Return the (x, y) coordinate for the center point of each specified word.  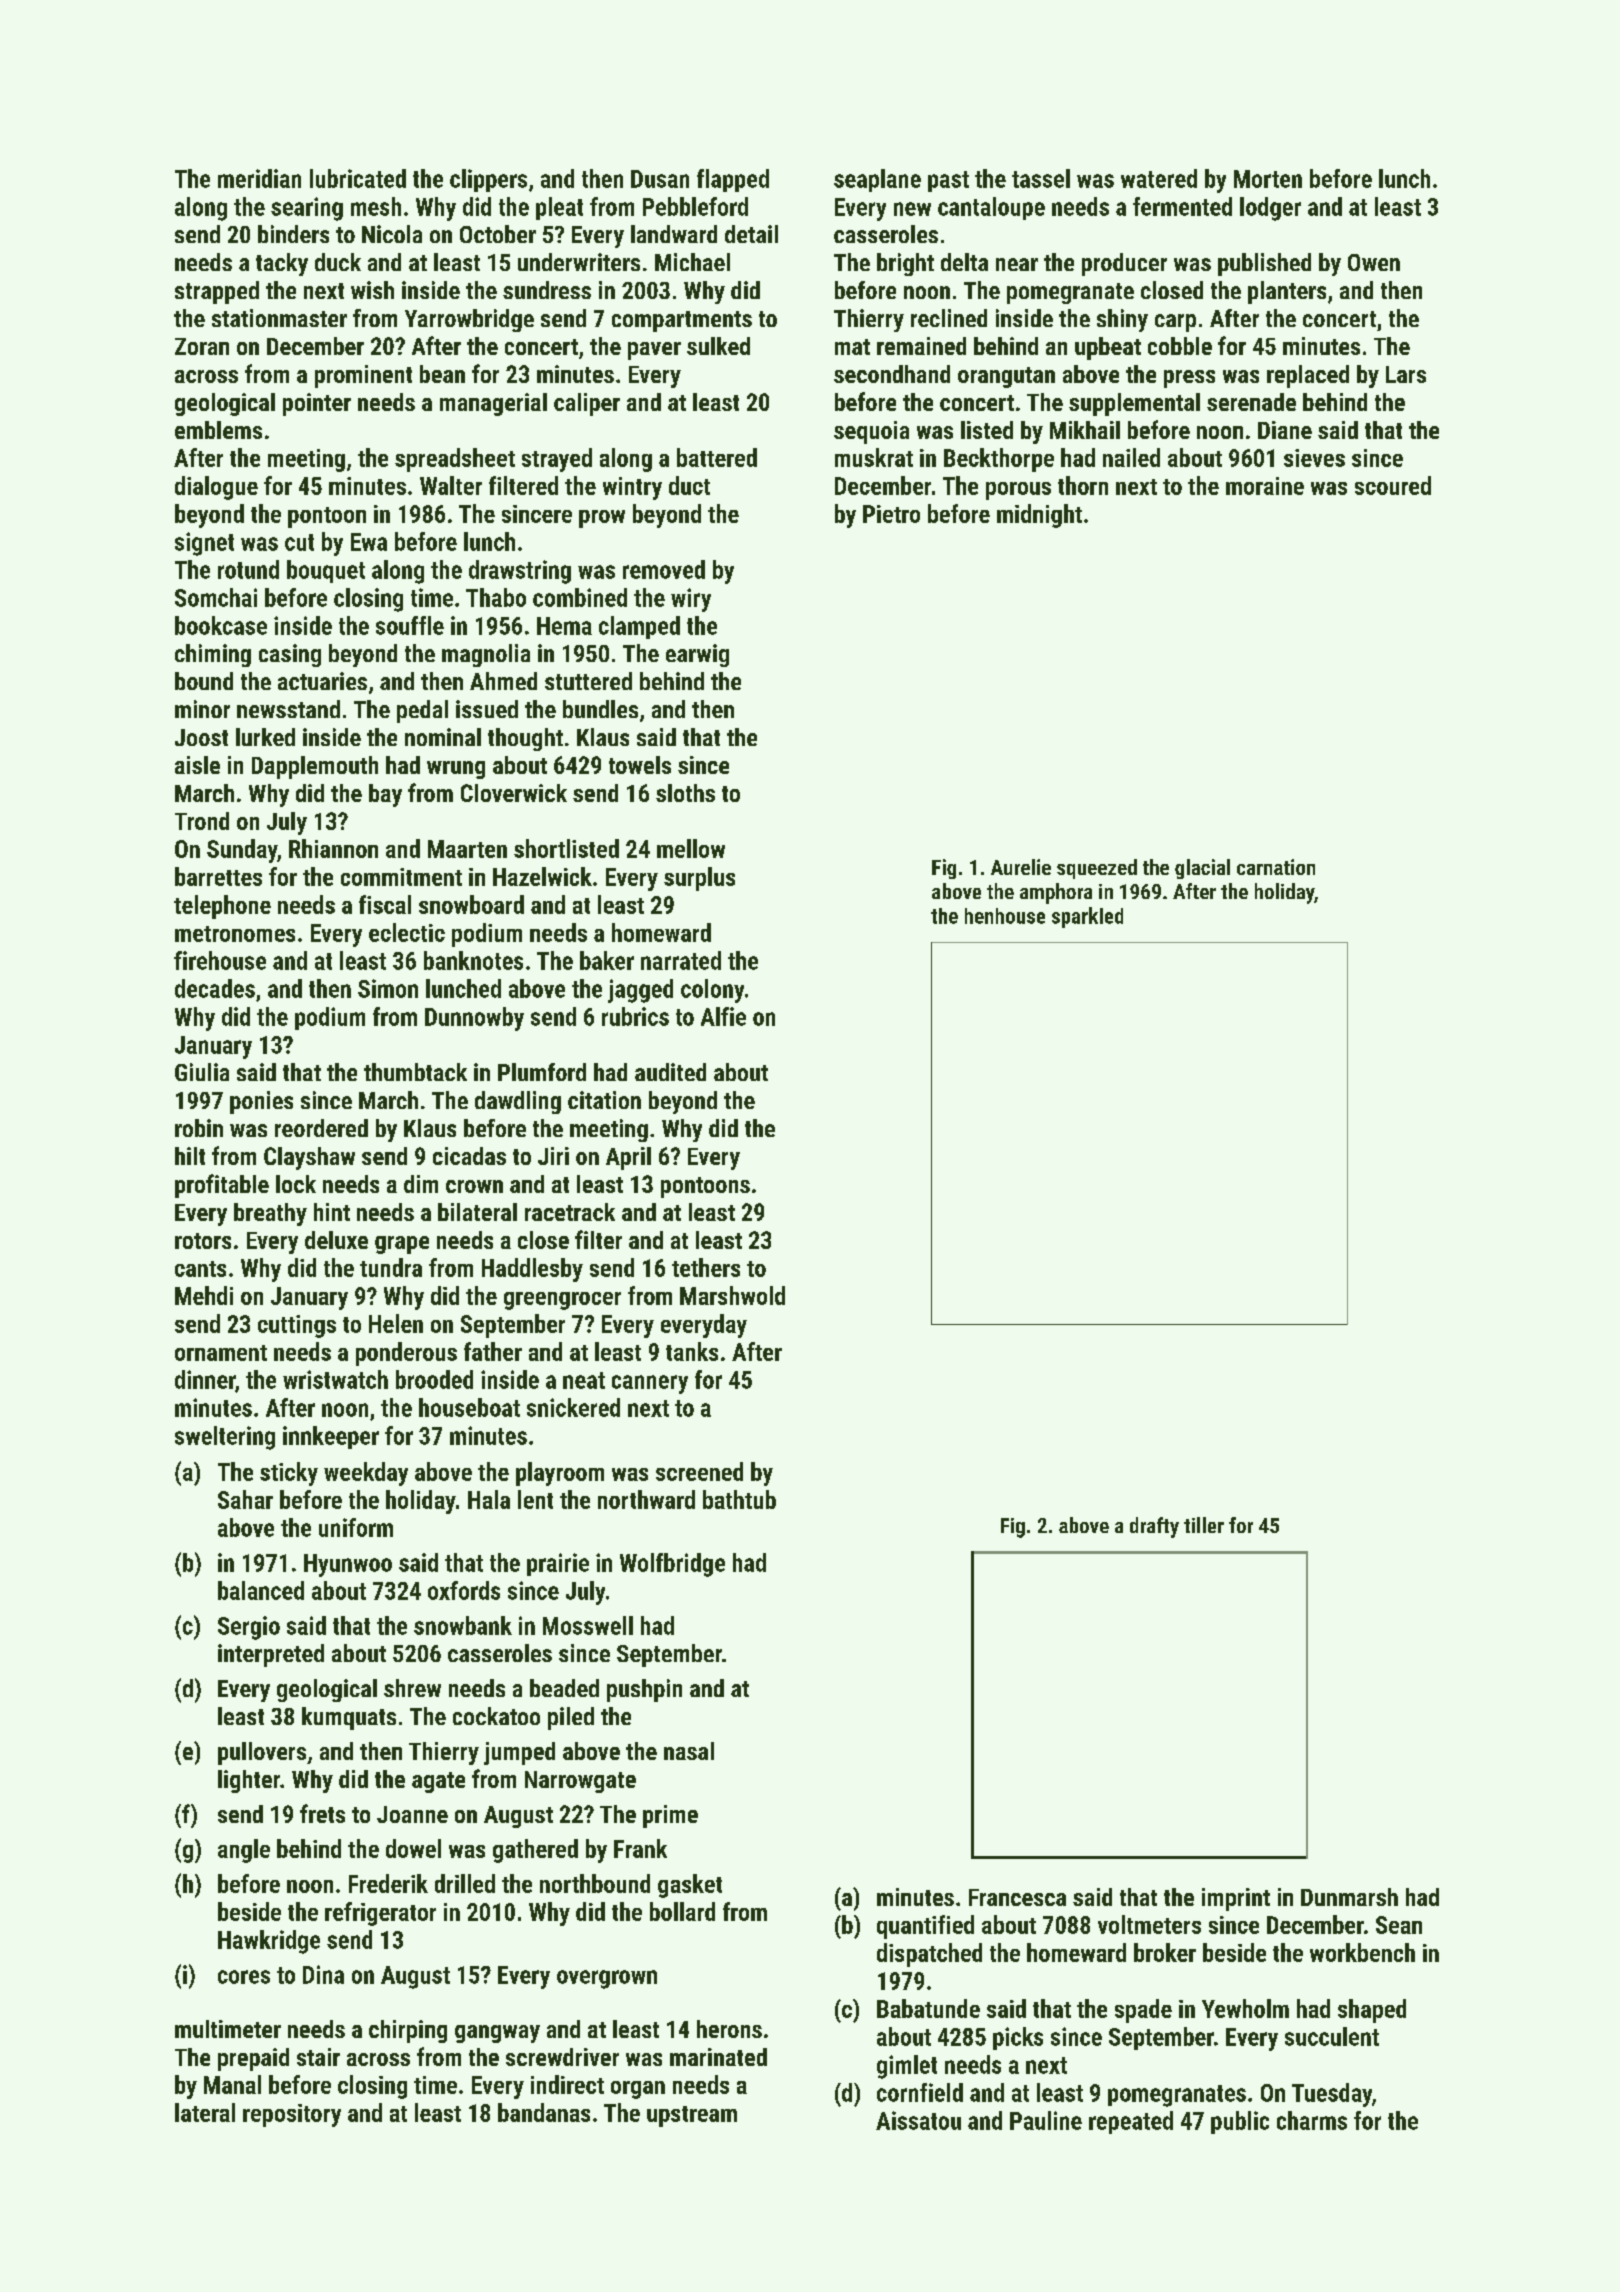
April (628, 1158)
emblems (218, 430)
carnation (1276, 867)
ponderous (406, 1354)
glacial (1202, 869)
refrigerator (380, 1914)
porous (1018, 491)
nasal (689, 1751)
